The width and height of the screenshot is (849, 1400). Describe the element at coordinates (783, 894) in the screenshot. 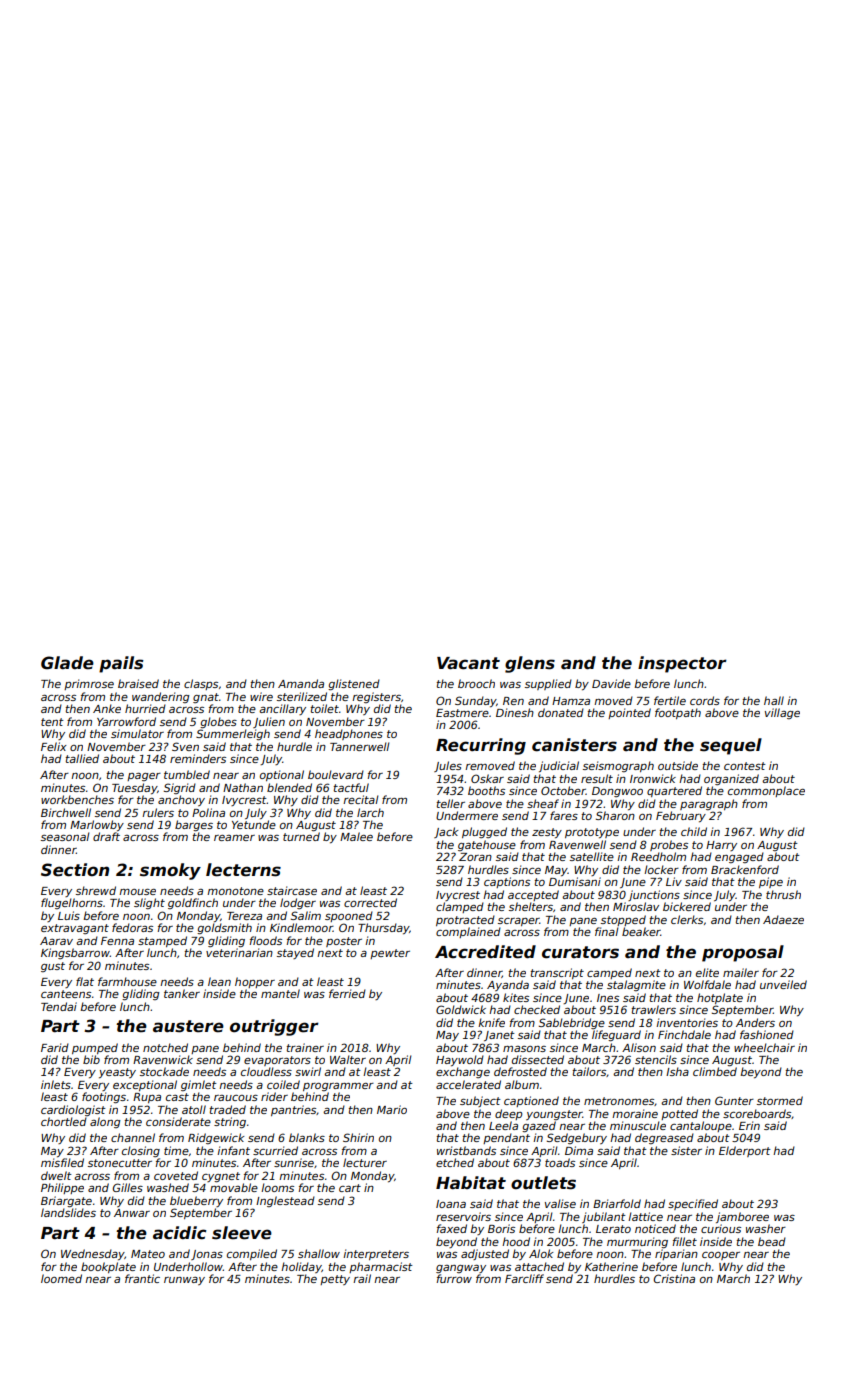

I see `thrush` at that location.
